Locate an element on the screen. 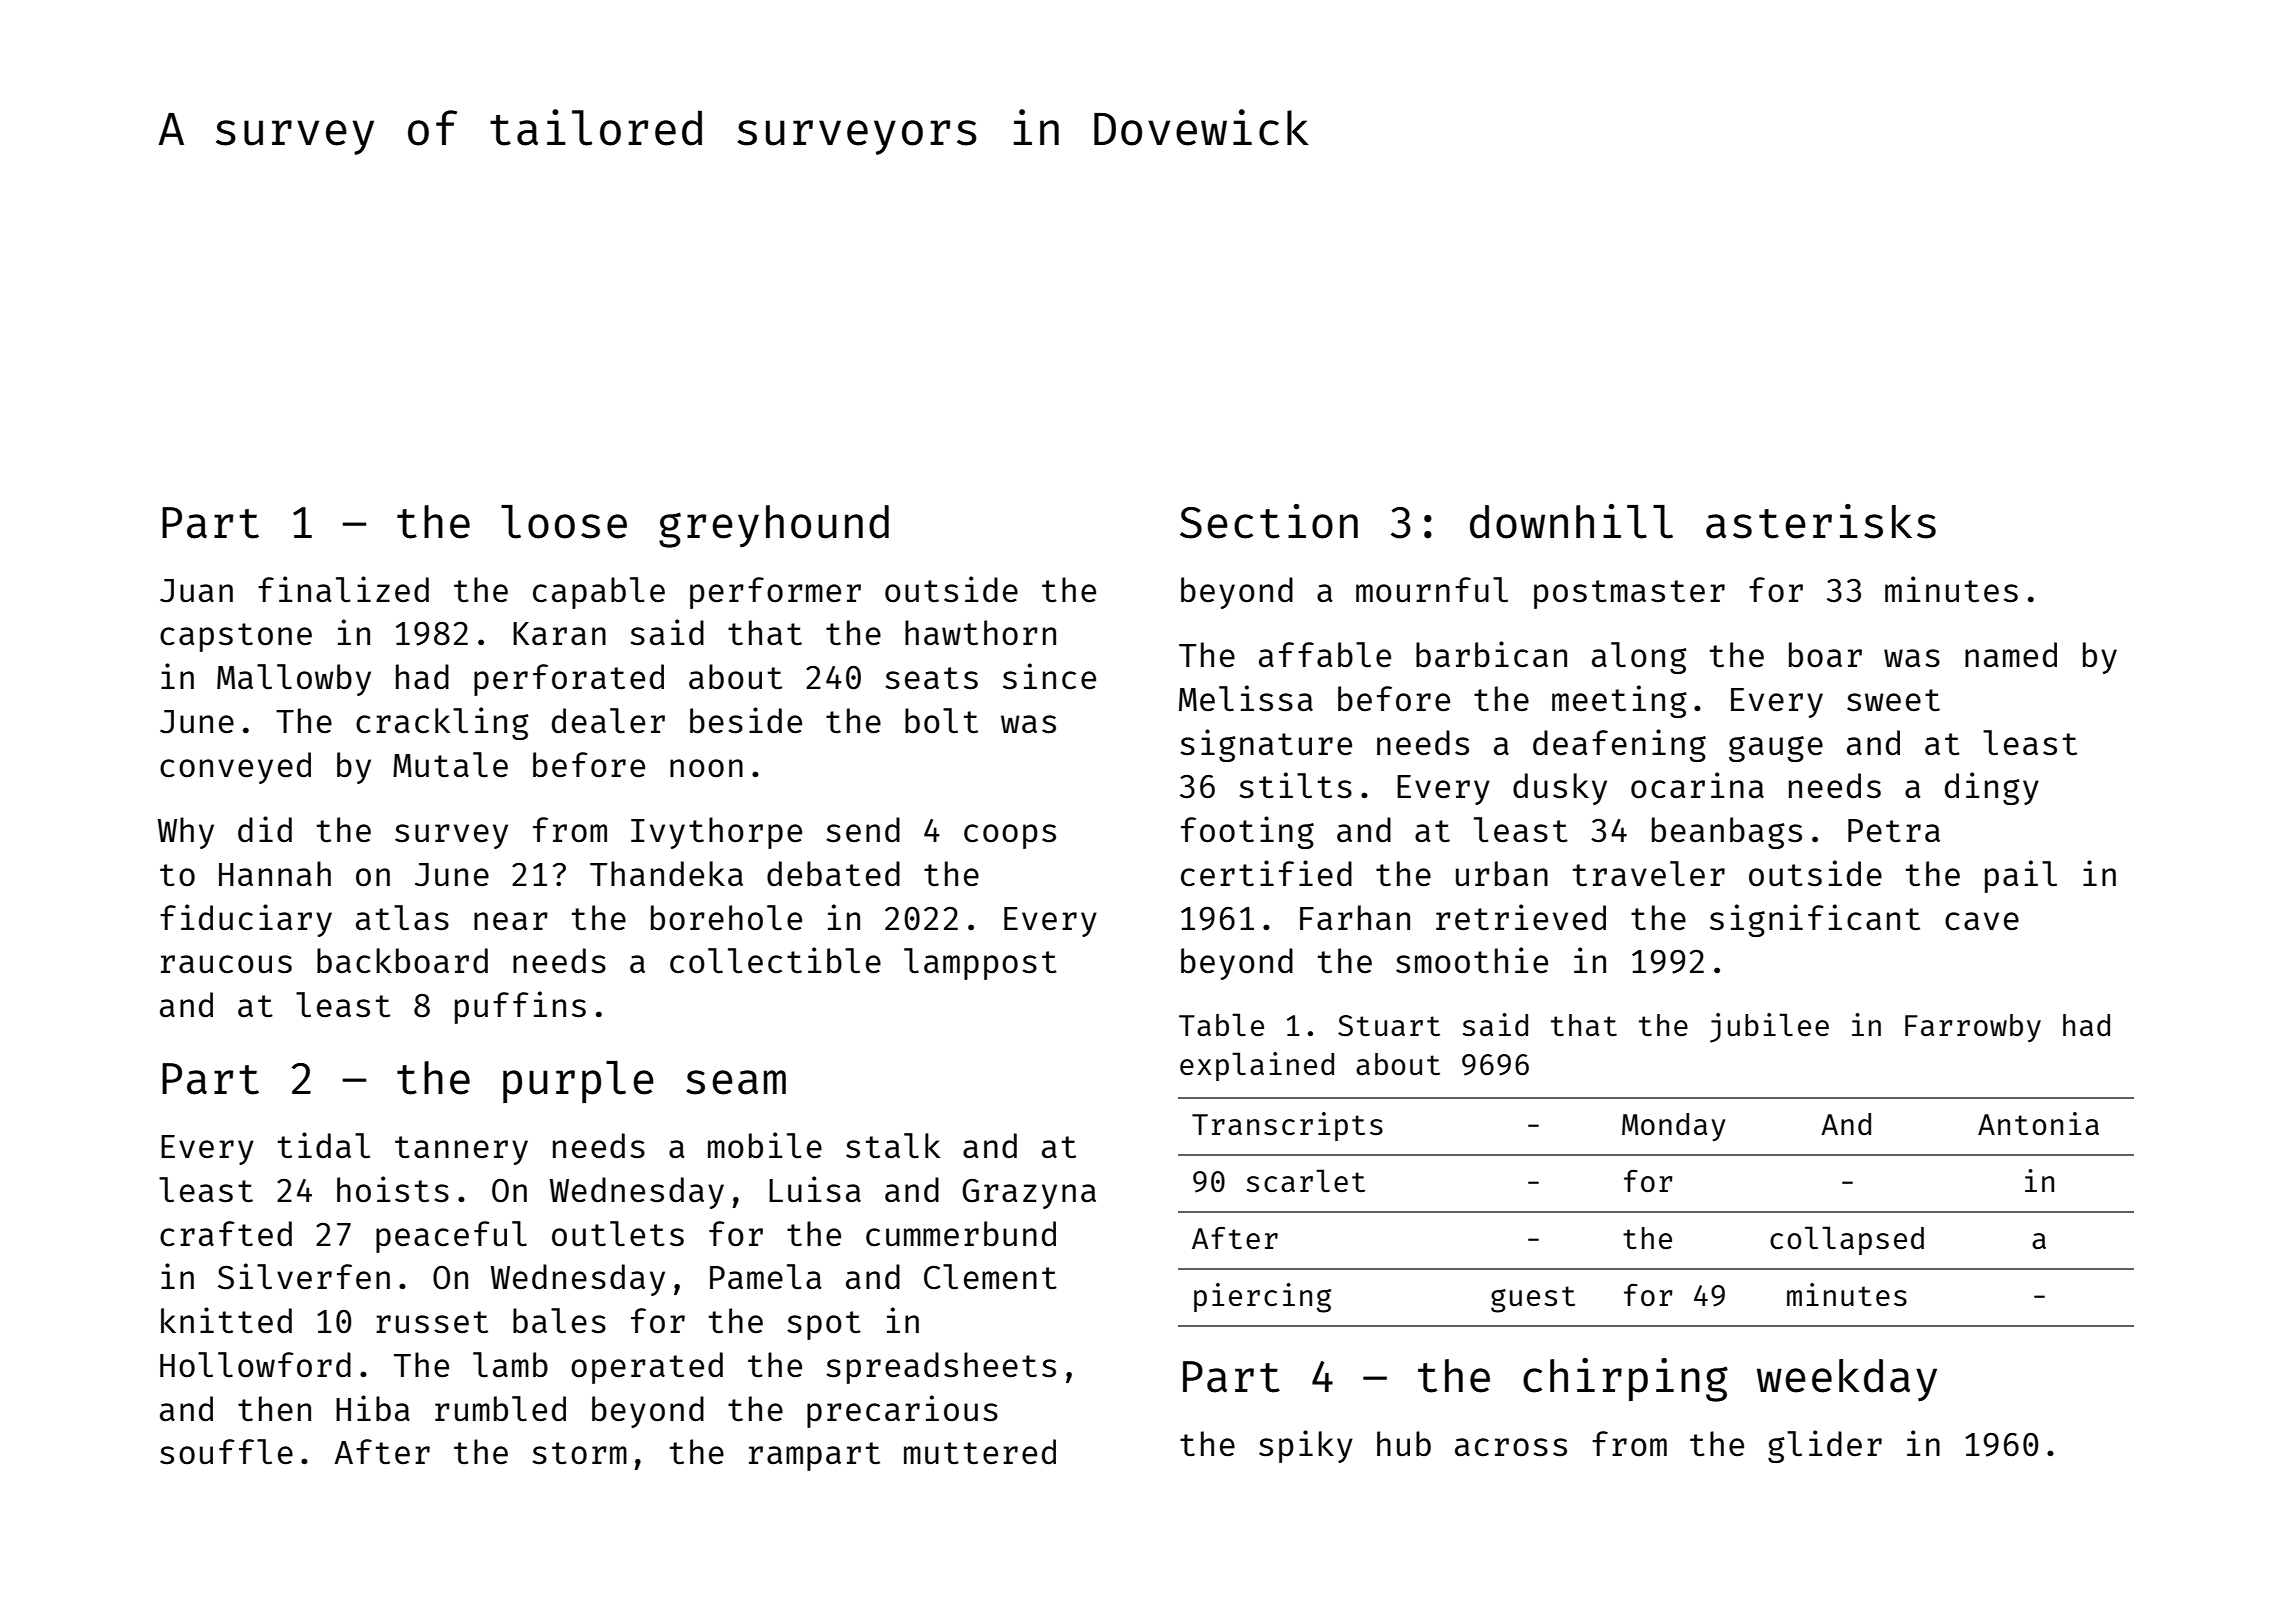  noon is located at coordinates (706, 768).
